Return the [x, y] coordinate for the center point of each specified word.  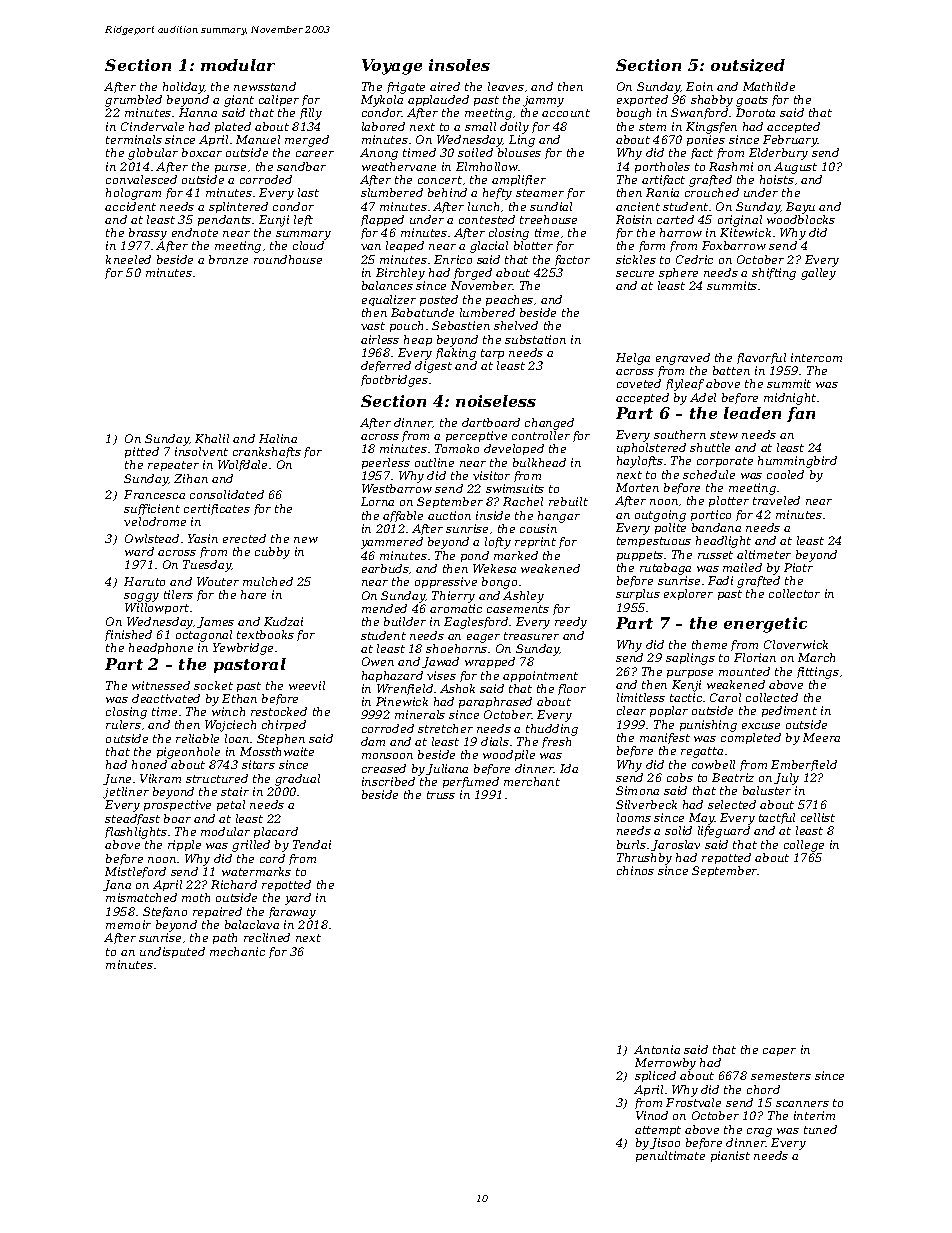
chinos [635, 870]
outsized [748, 65]
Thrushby [644, 859]
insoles [459, 65]
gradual [297, 780]
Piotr [798, 567]
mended [384, 608]
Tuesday [207, 566]
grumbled [133, 101]
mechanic [237, 951]
